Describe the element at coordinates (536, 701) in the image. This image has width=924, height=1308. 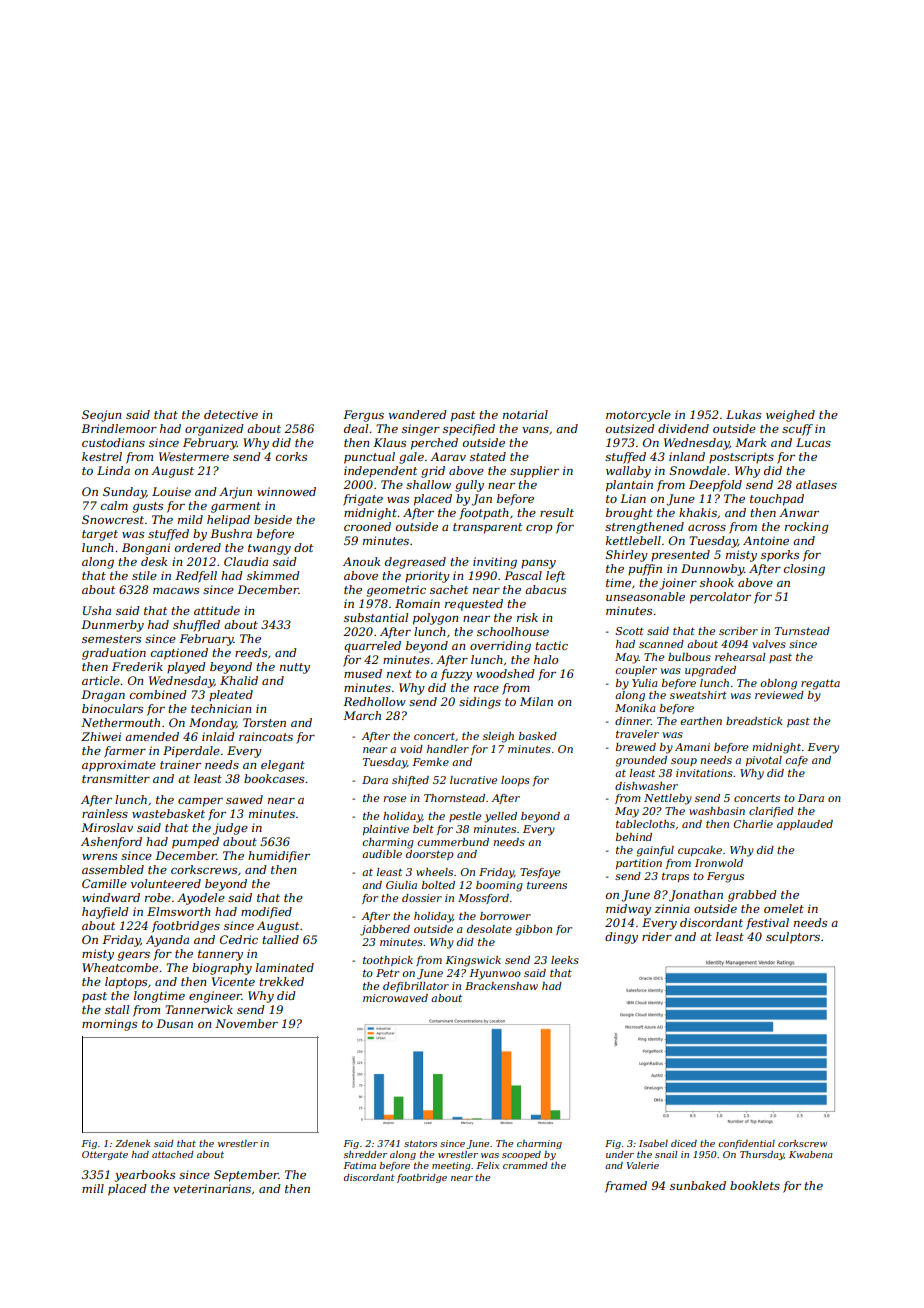
I see `Milan` at that location.
